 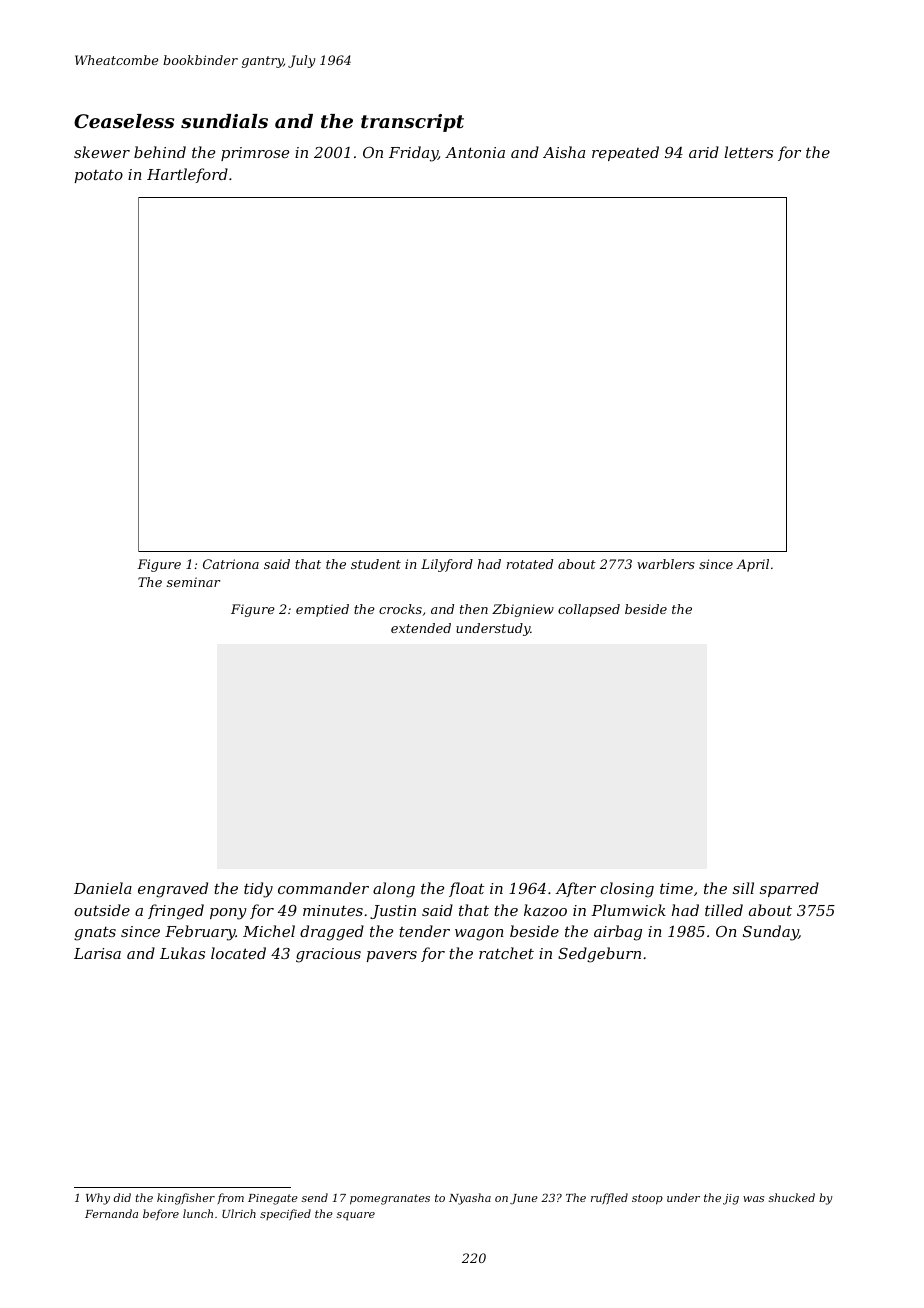 What do you see at coordinates (530, 564) in the page?
I see `rotated` at bounding box center [530, 564].
